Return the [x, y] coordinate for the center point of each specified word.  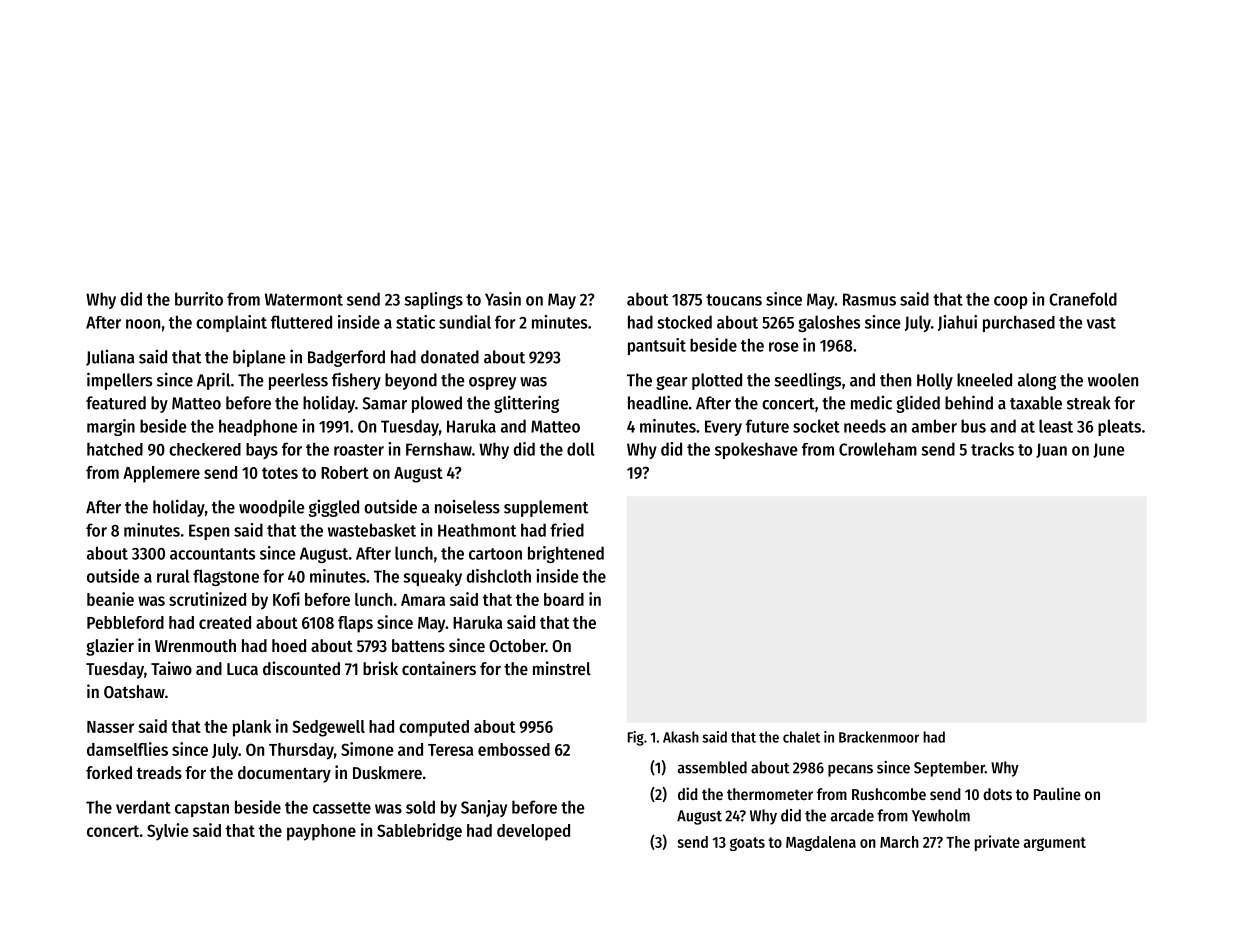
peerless [298, 381]
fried [567, 530]
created [225, 622]
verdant [143, 807]
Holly [935, 381]
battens [418, 645]
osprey [492, 383]
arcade [852, 815]
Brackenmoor [879, 737]
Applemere [161, 474]
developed [533, 832]
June [1108, 450]
